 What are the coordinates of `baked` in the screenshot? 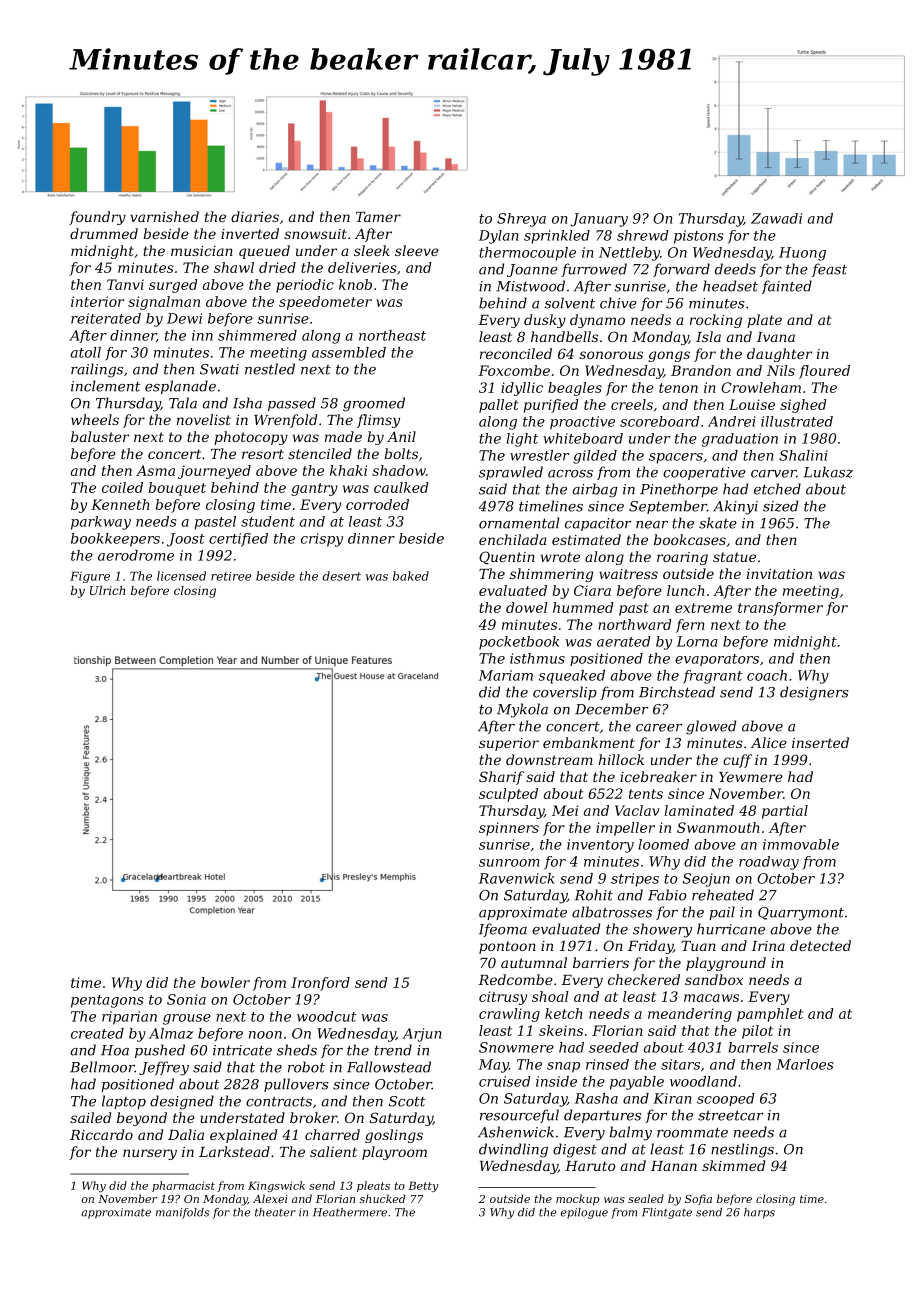 It's located at (411, 576).
